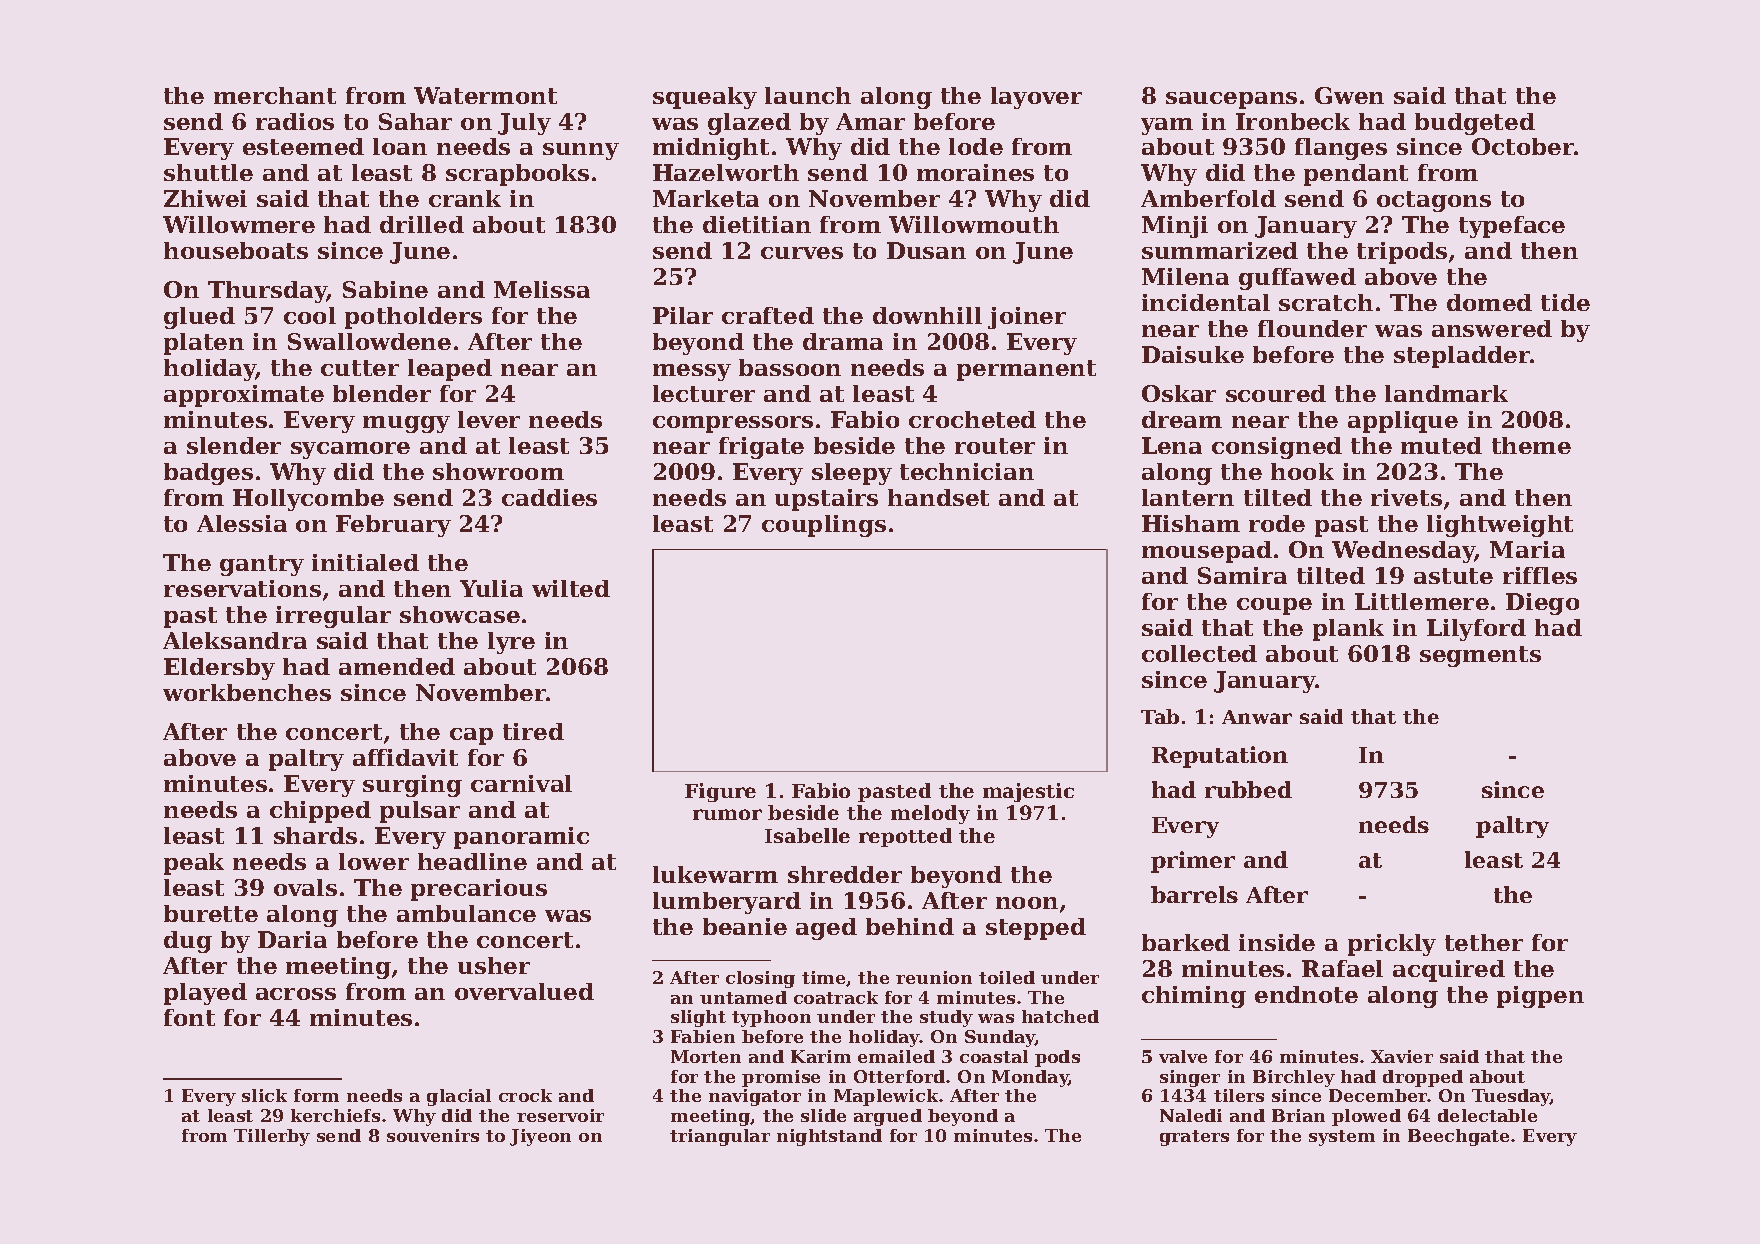 The height and width of the image is (1244, 1760). I want to click on couplings, so click(824, 526).
